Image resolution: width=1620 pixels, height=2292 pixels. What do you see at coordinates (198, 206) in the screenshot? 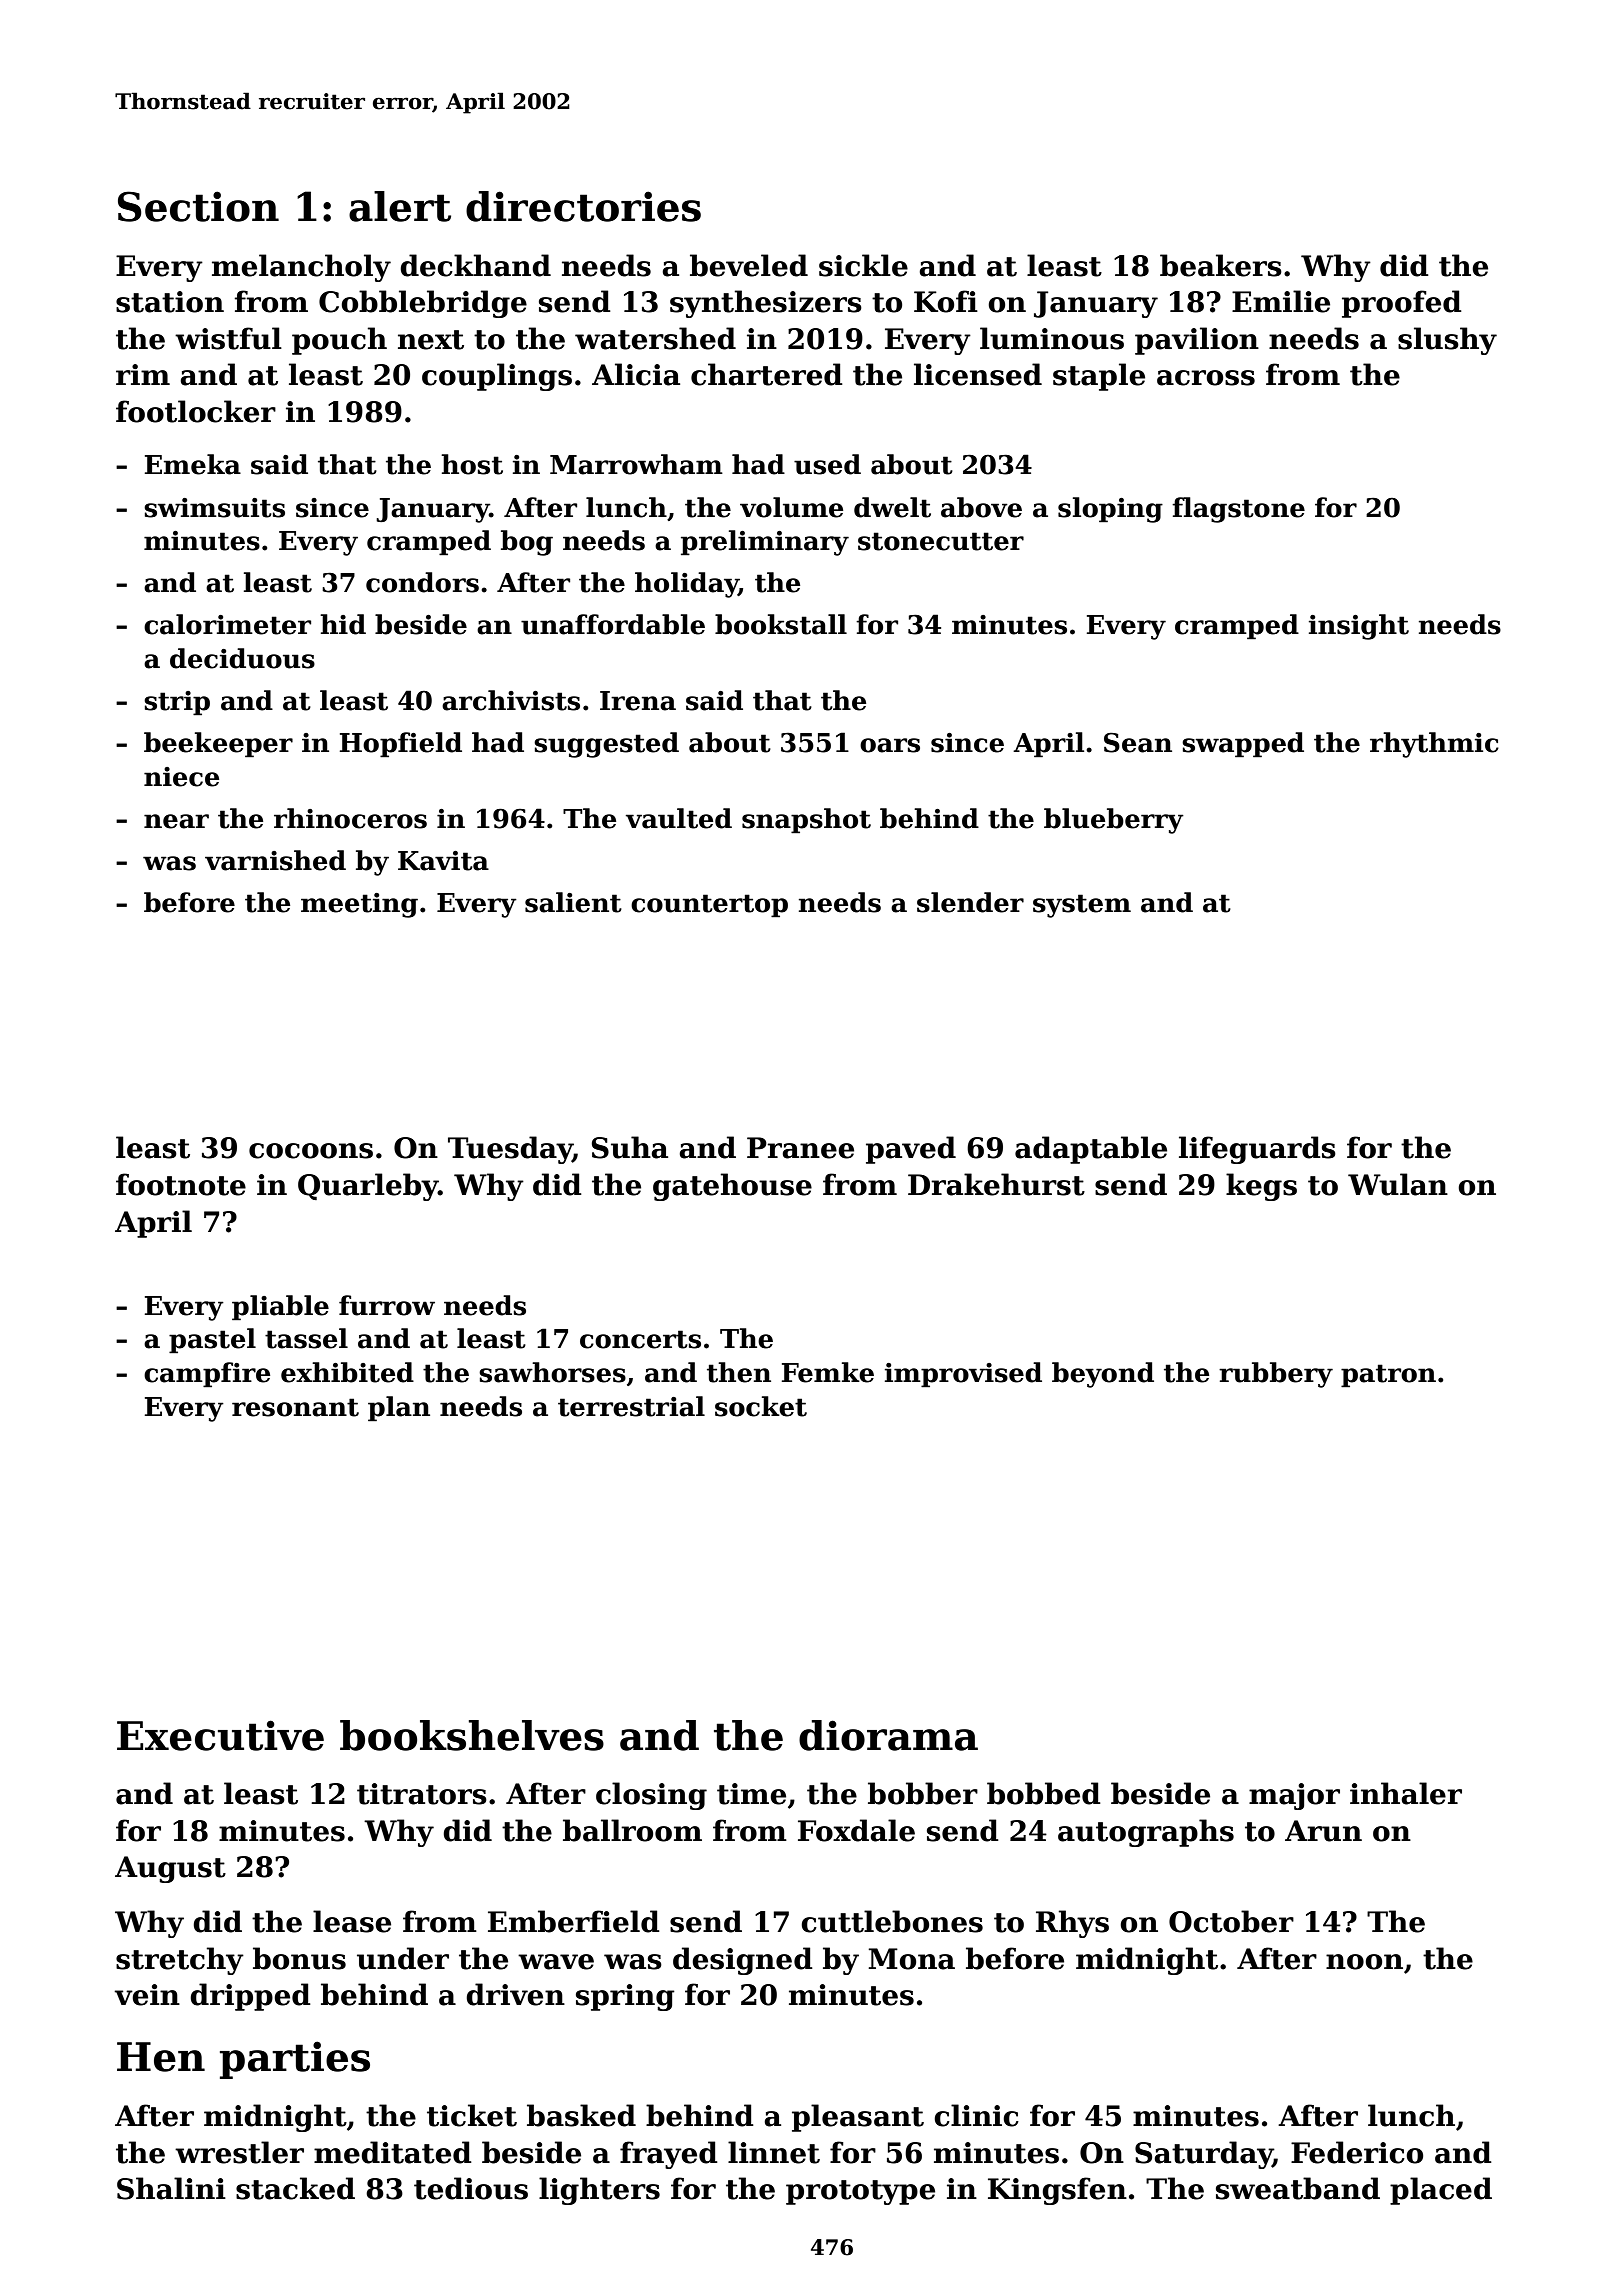
I see `Section` at bounding box center [198, 206].
